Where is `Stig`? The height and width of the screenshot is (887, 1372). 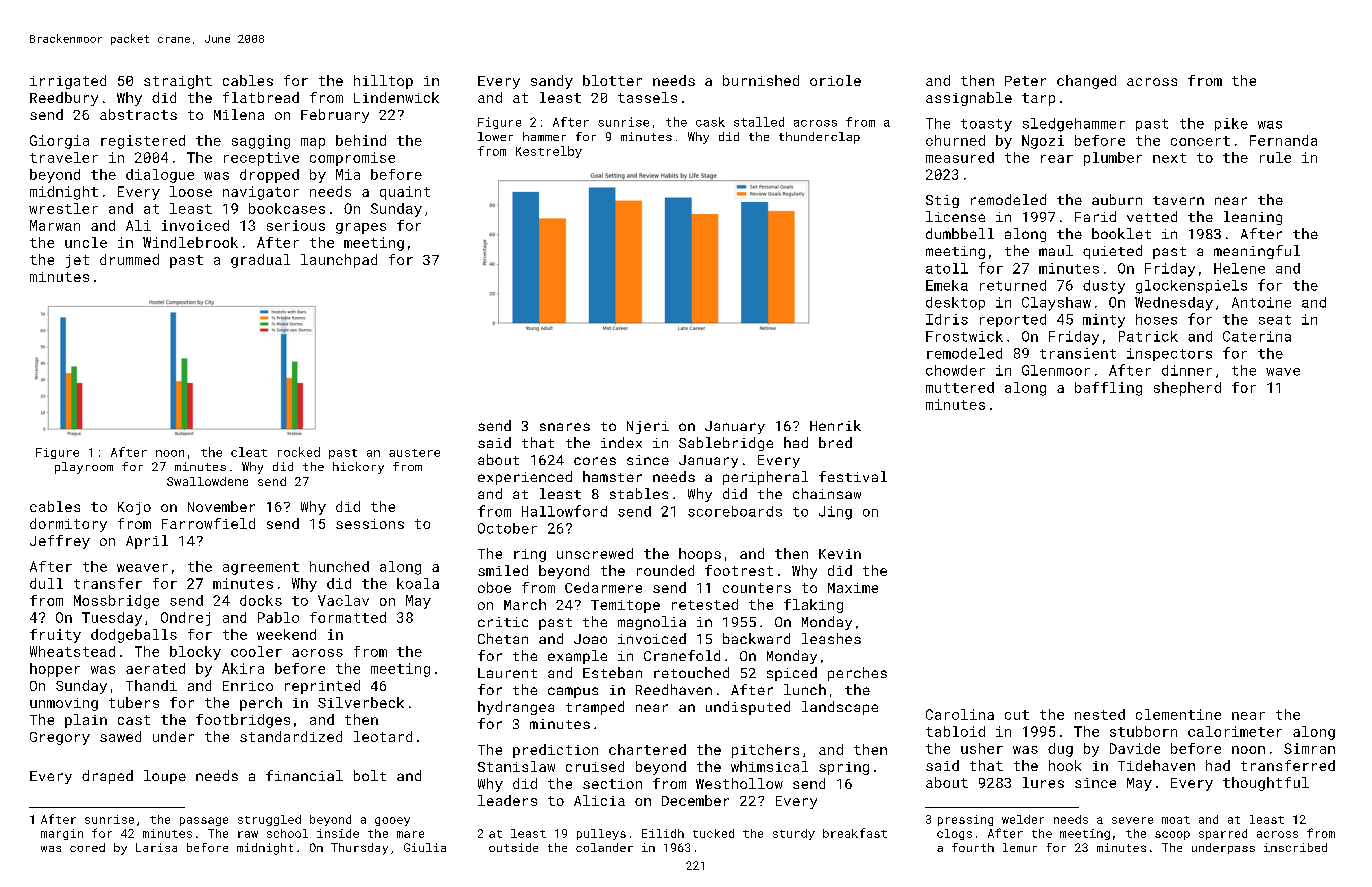 Stig is located at coordinates (942, 201).
